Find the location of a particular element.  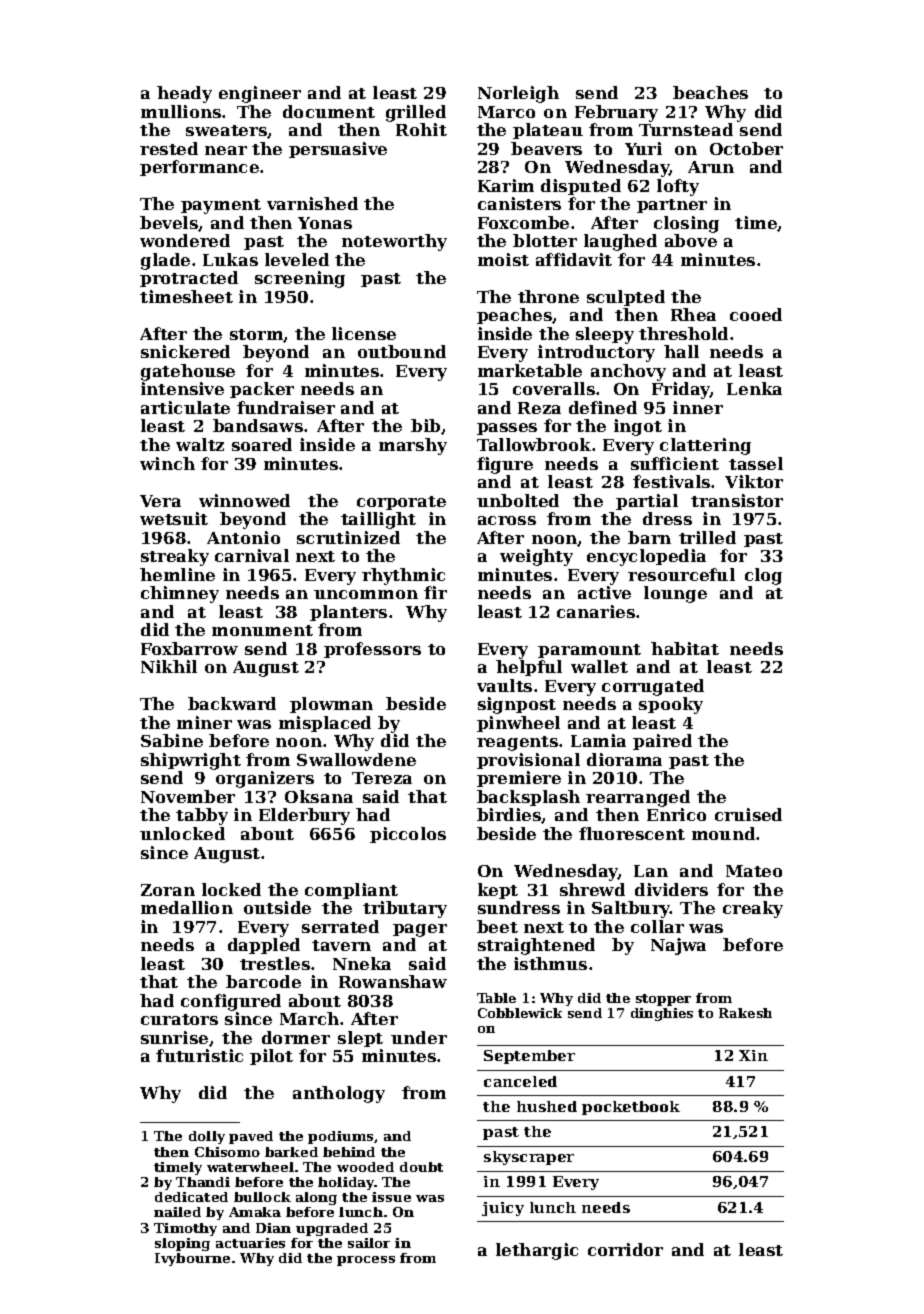

fir is located at coordinates (435, 592).
